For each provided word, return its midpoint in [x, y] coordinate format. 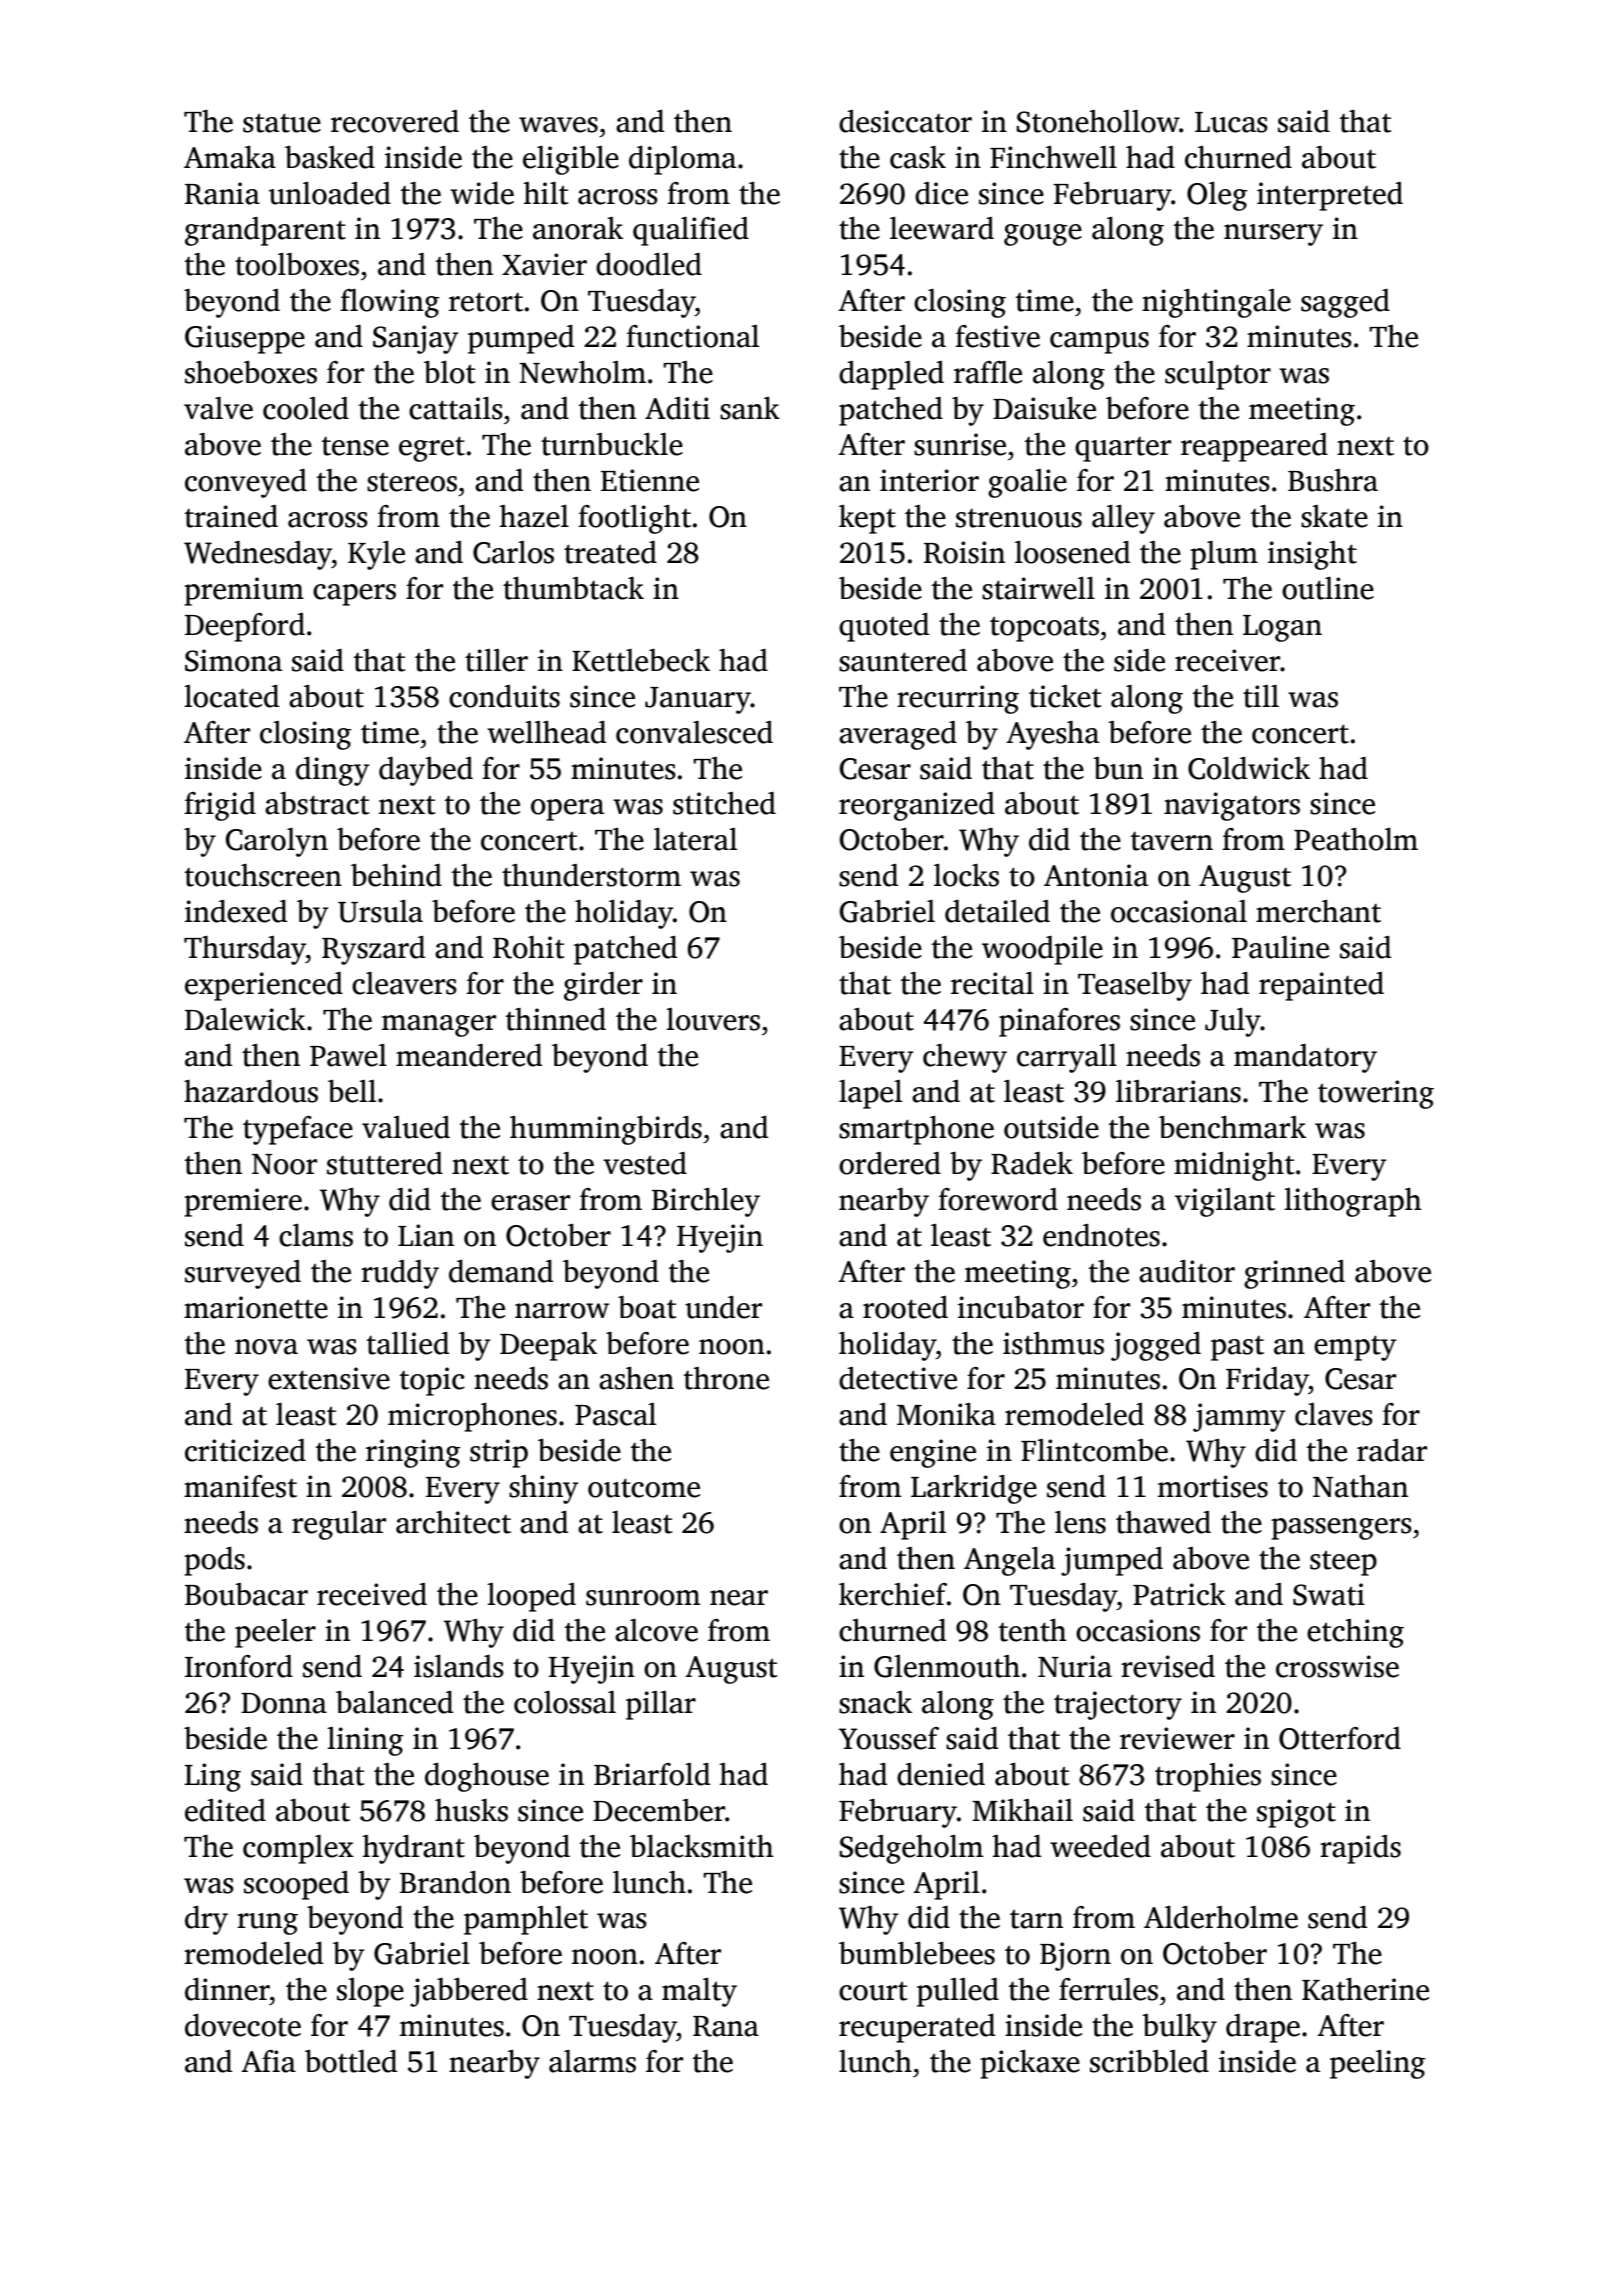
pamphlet [526, 1920]
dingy [333, 771]
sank [750, 408]
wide [482, 193]
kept [867, 519]
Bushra [1333, 480]
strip [499, 1453]
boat [647, 1307]
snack [875, 1702]
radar [1392, 1450]
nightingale [1216, 303]
